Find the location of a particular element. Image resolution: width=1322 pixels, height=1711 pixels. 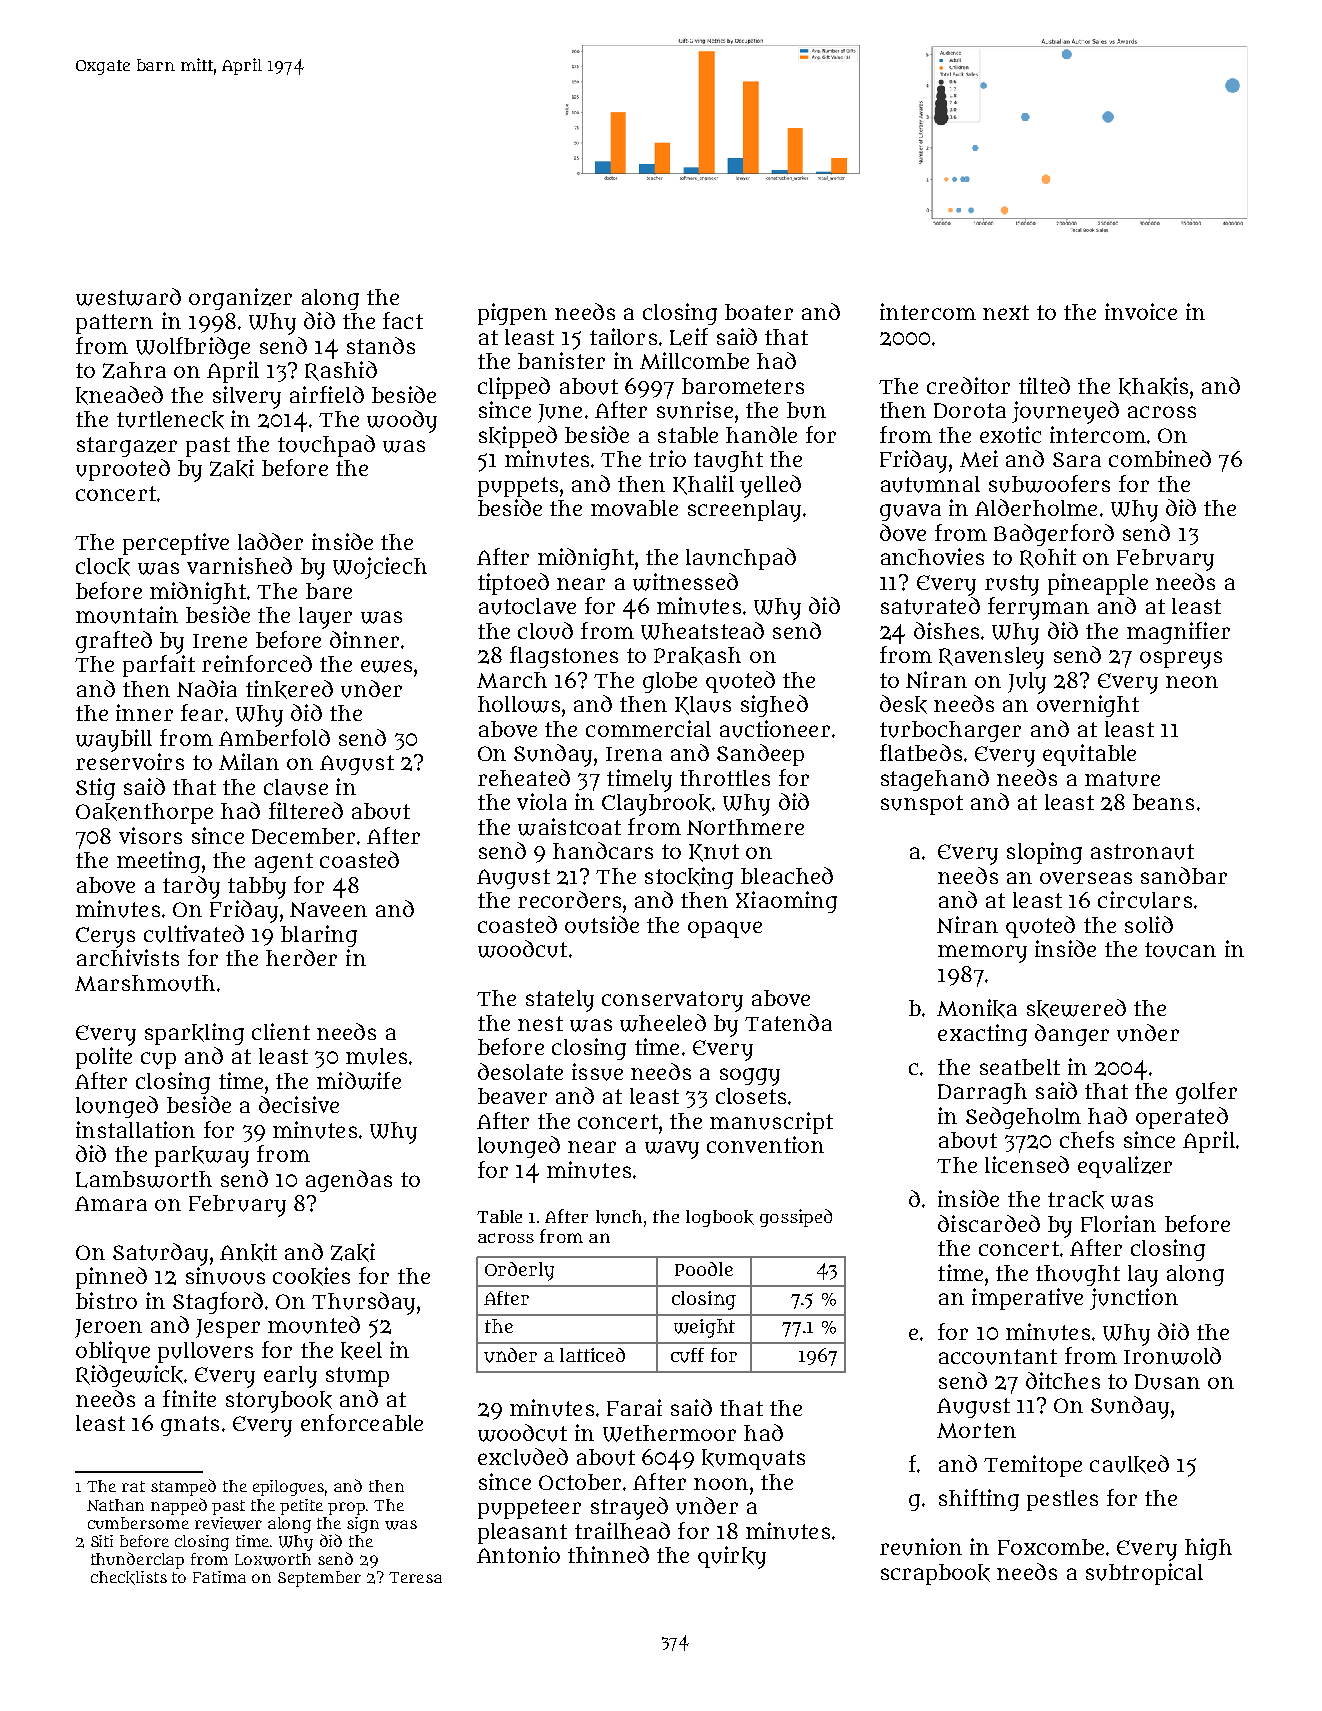

turbocharger is located at coordinates (950, 731).
